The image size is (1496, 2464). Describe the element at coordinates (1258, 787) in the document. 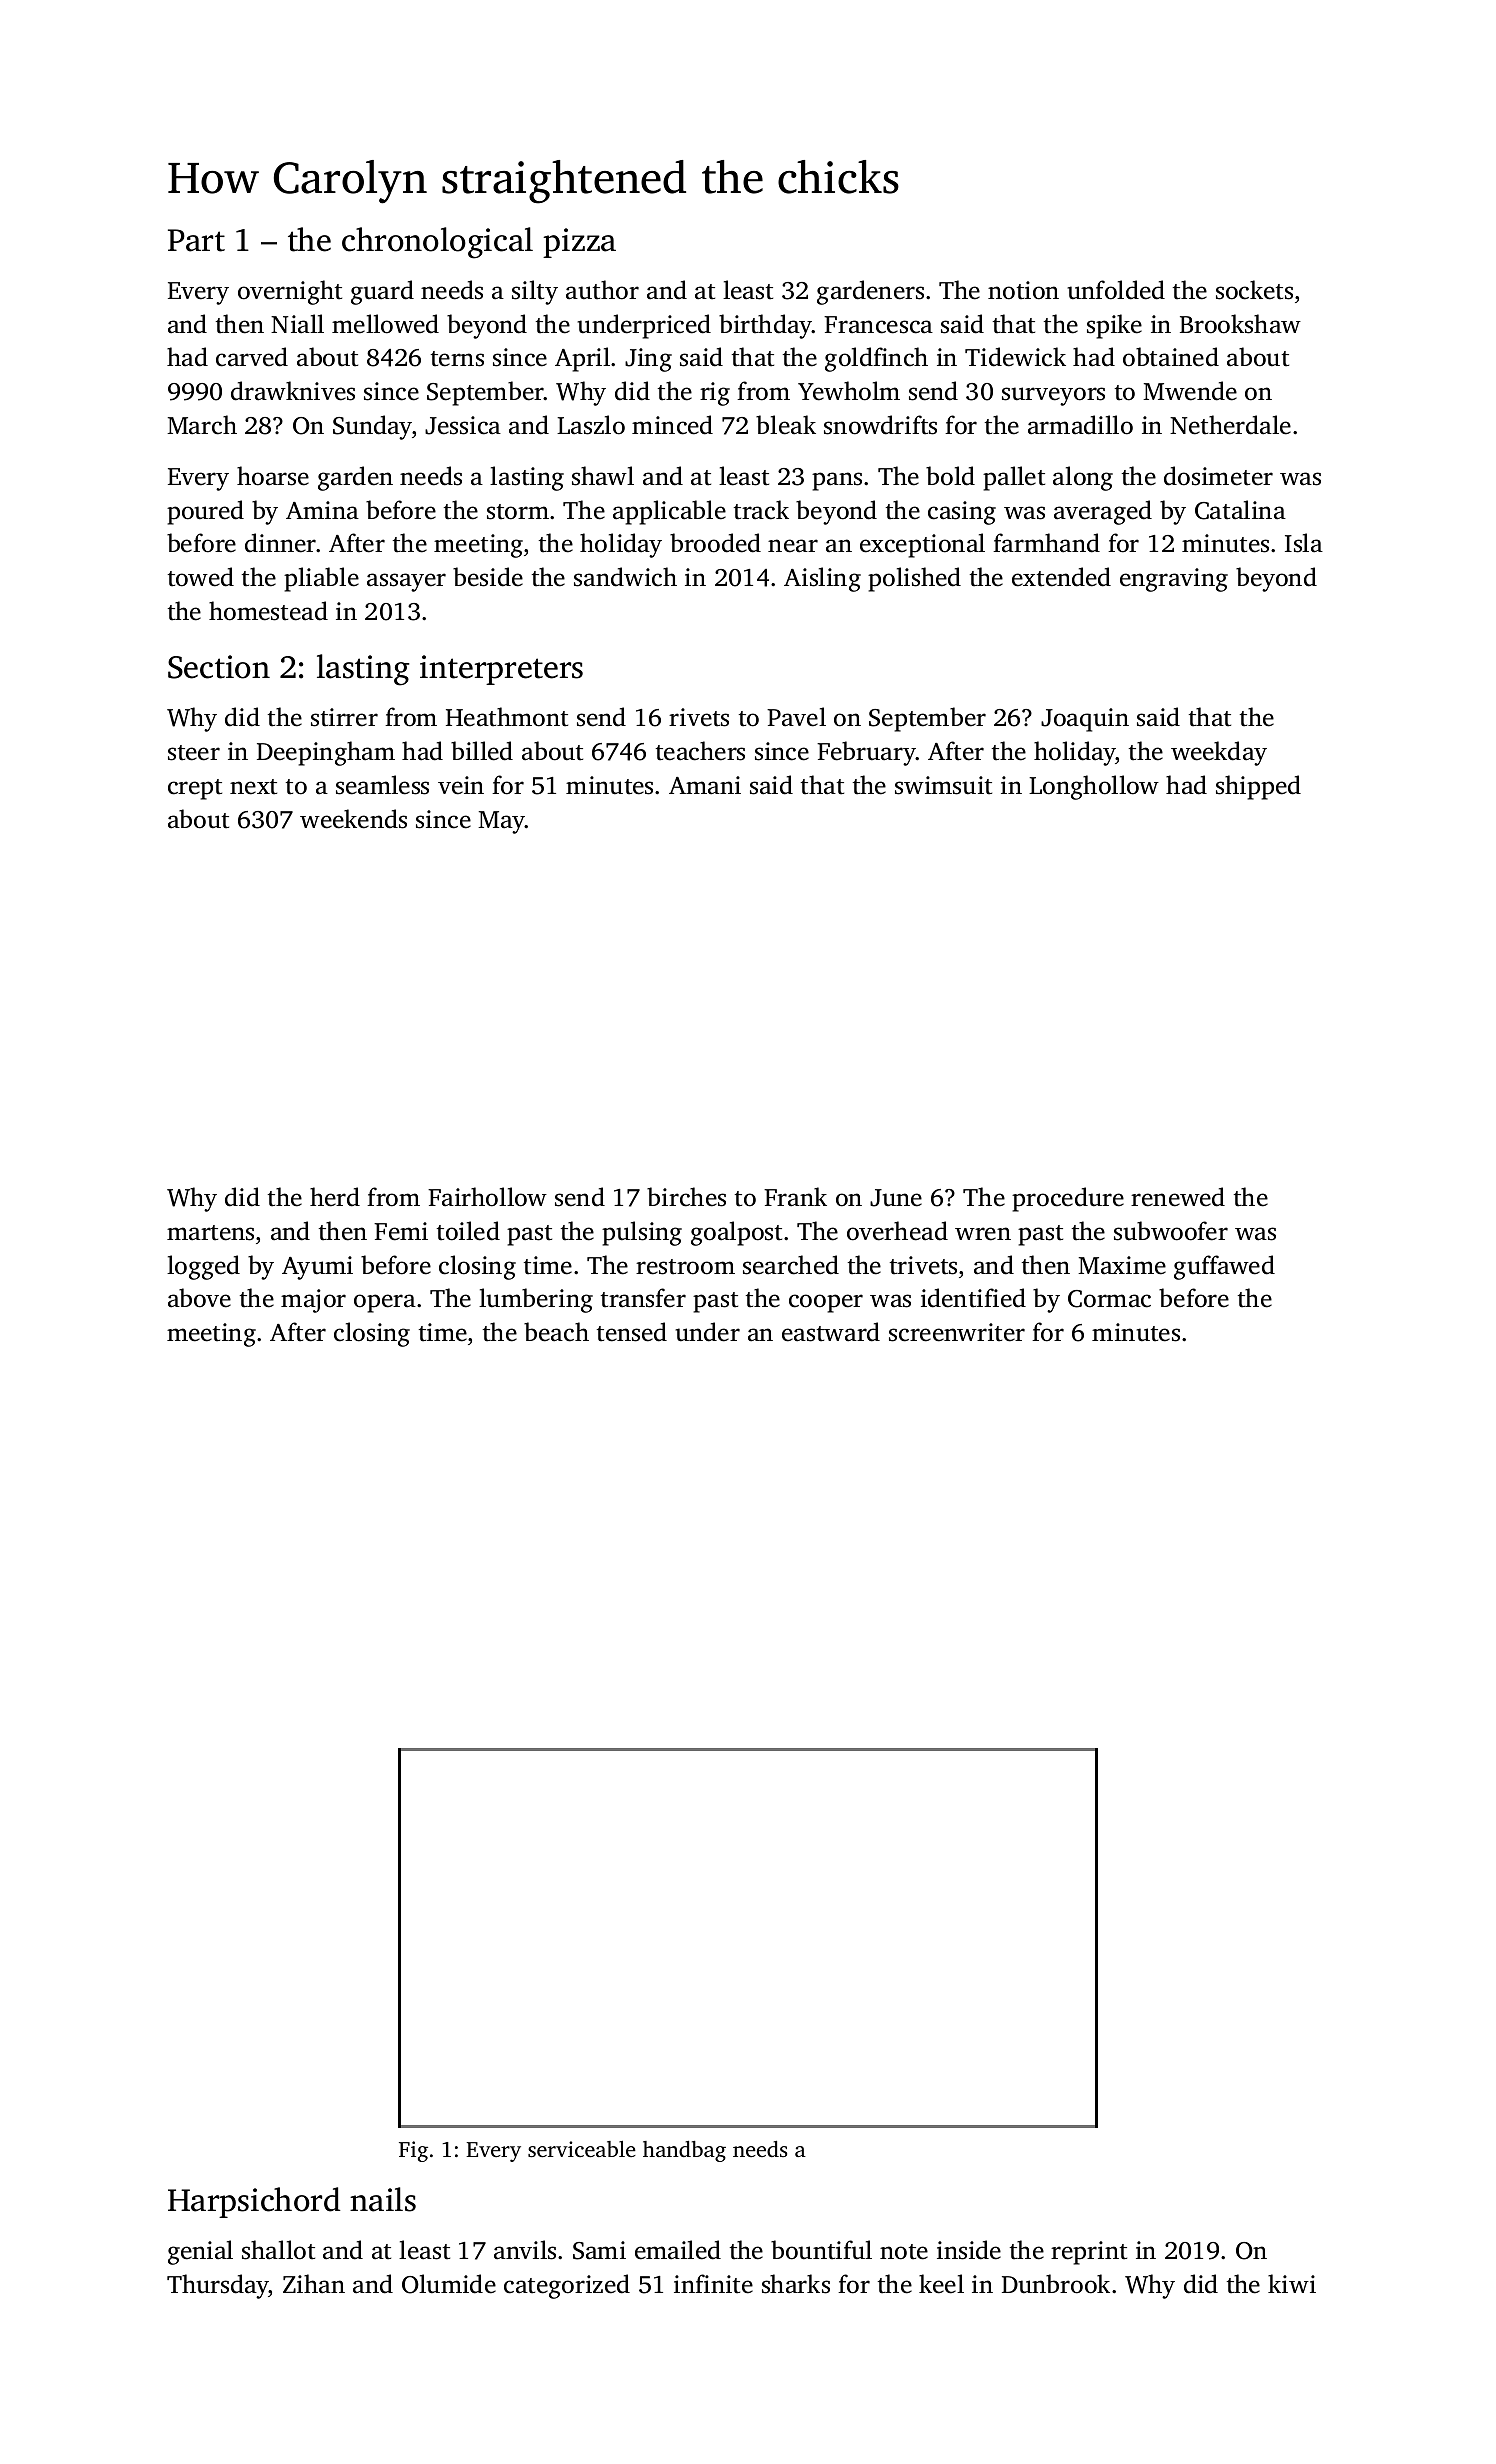

I see `shipped` at that location.
